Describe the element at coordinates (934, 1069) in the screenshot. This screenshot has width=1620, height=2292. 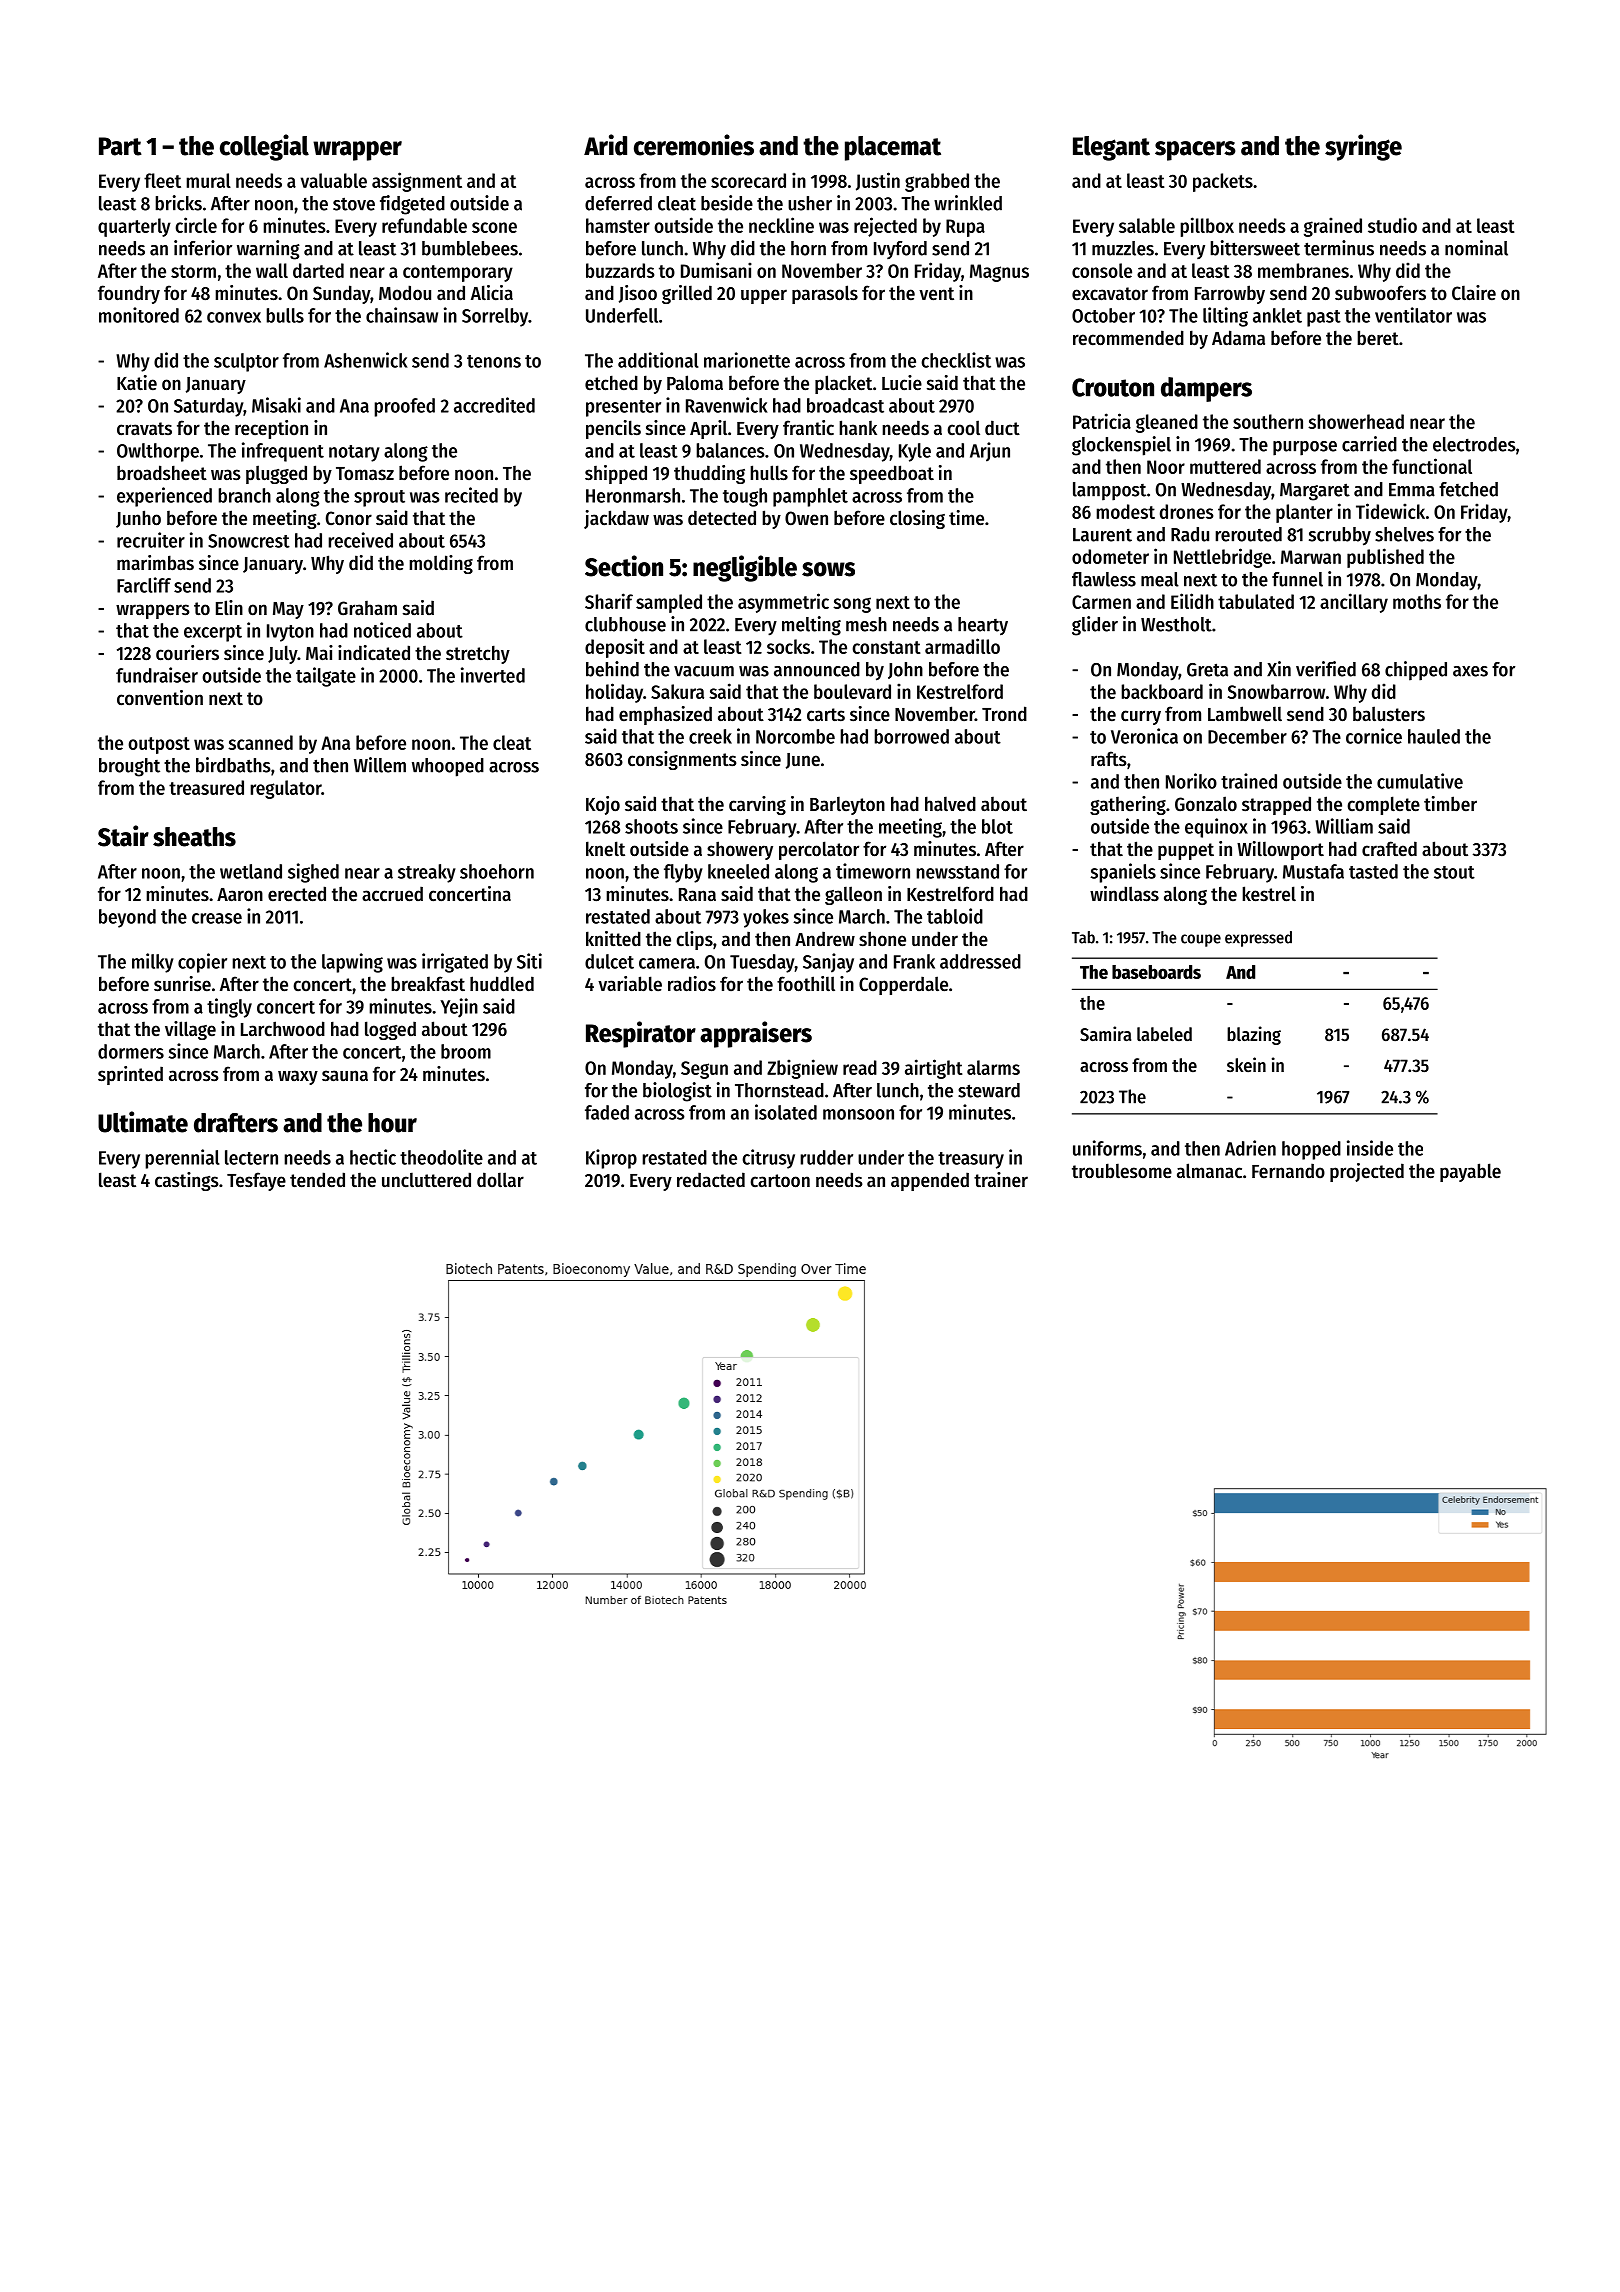
I see `airtight` at that location.
